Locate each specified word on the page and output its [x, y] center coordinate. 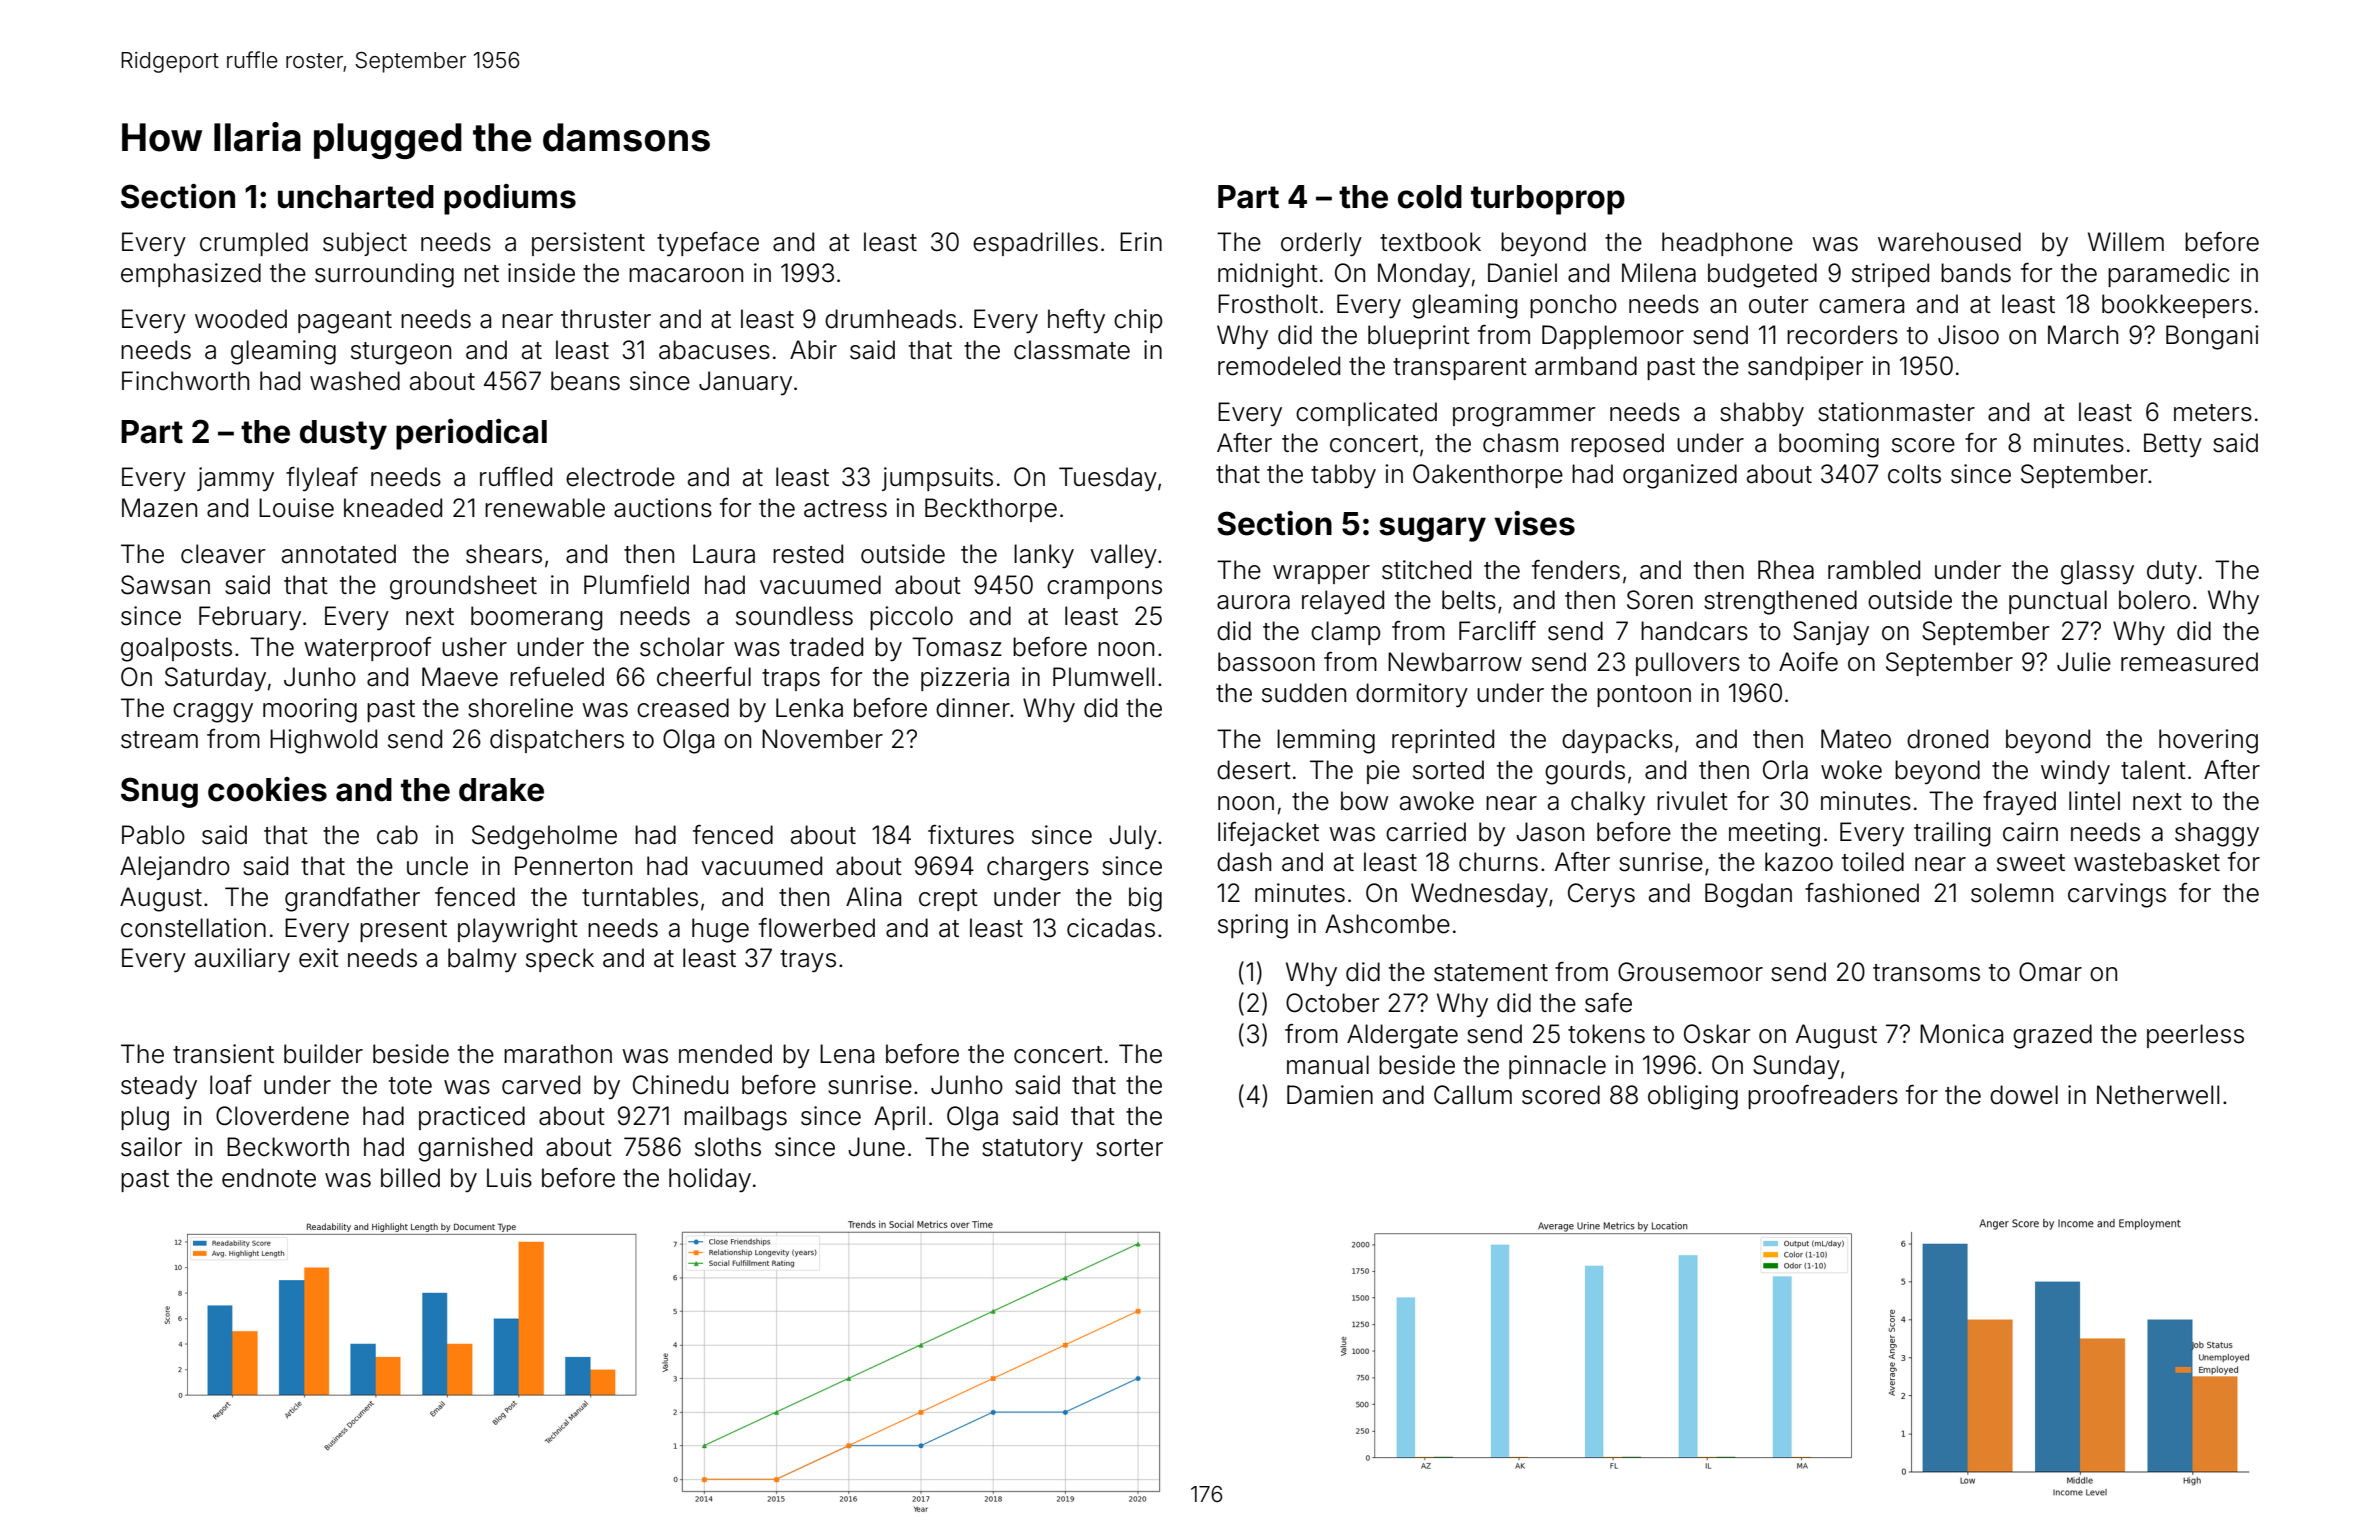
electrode [620, 477]
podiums [510, 199]
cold [1430, 197]
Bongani [2212, 337]
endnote [269, 1178]
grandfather [352, 899]
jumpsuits [937, 479]
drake [501, 790]
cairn [2030, 832]
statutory [1032, 1150]
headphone [1727, 244]
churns [1498, 862]
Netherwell [2158, 1095]
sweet [2031, 863]
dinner [973, 708]
